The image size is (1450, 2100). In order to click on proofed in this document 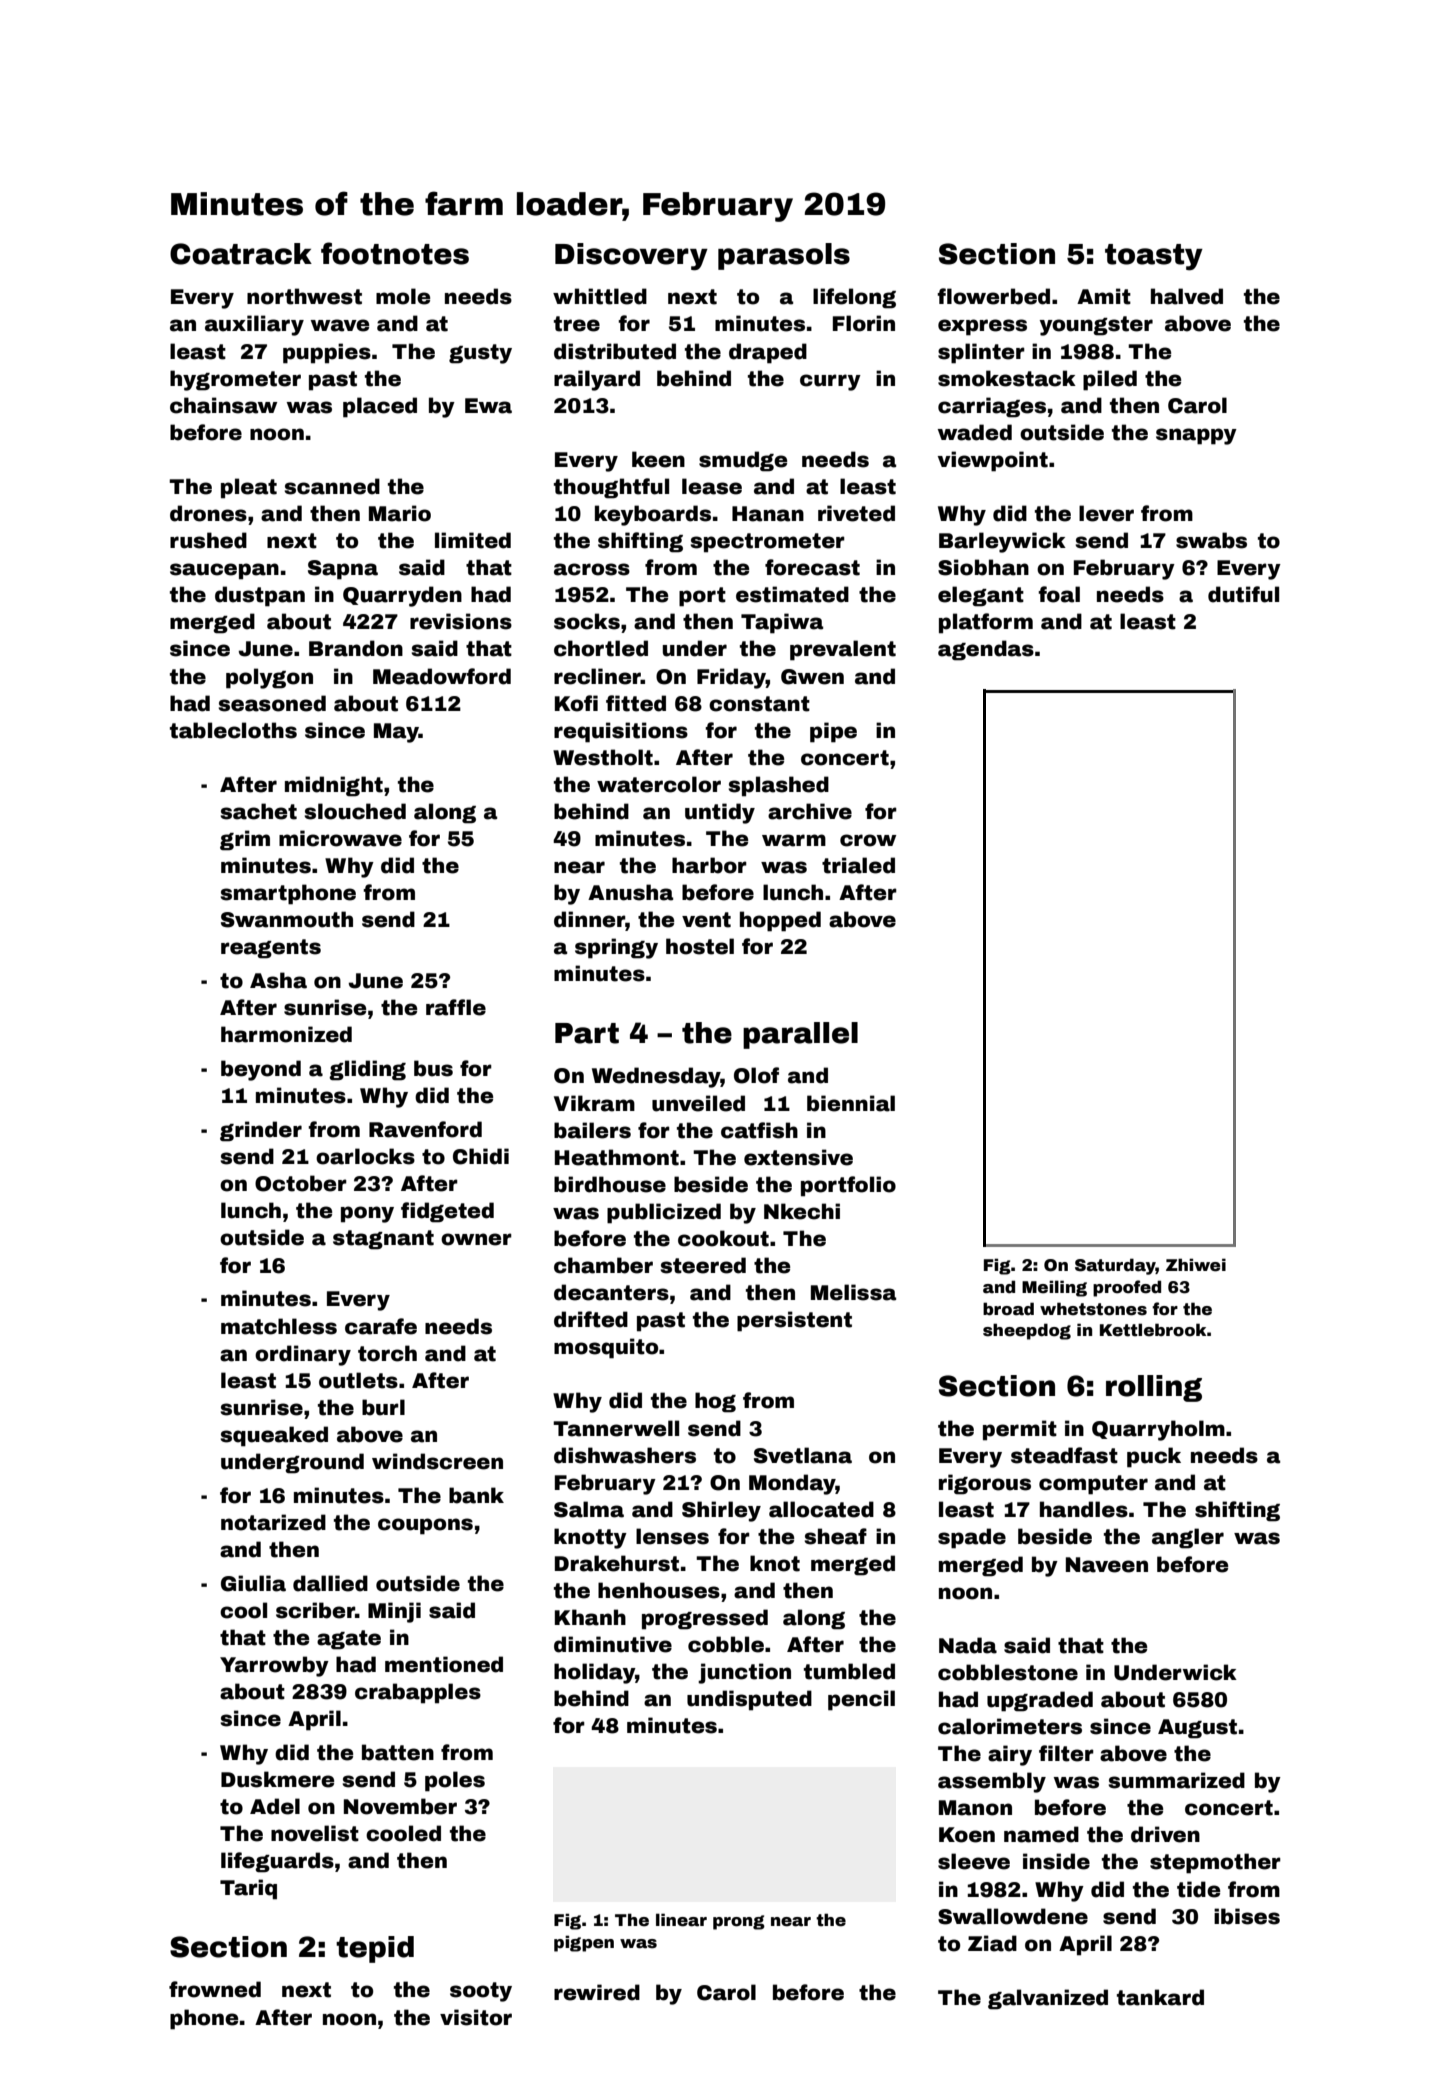, I will do `click(1127, 1288)`.
